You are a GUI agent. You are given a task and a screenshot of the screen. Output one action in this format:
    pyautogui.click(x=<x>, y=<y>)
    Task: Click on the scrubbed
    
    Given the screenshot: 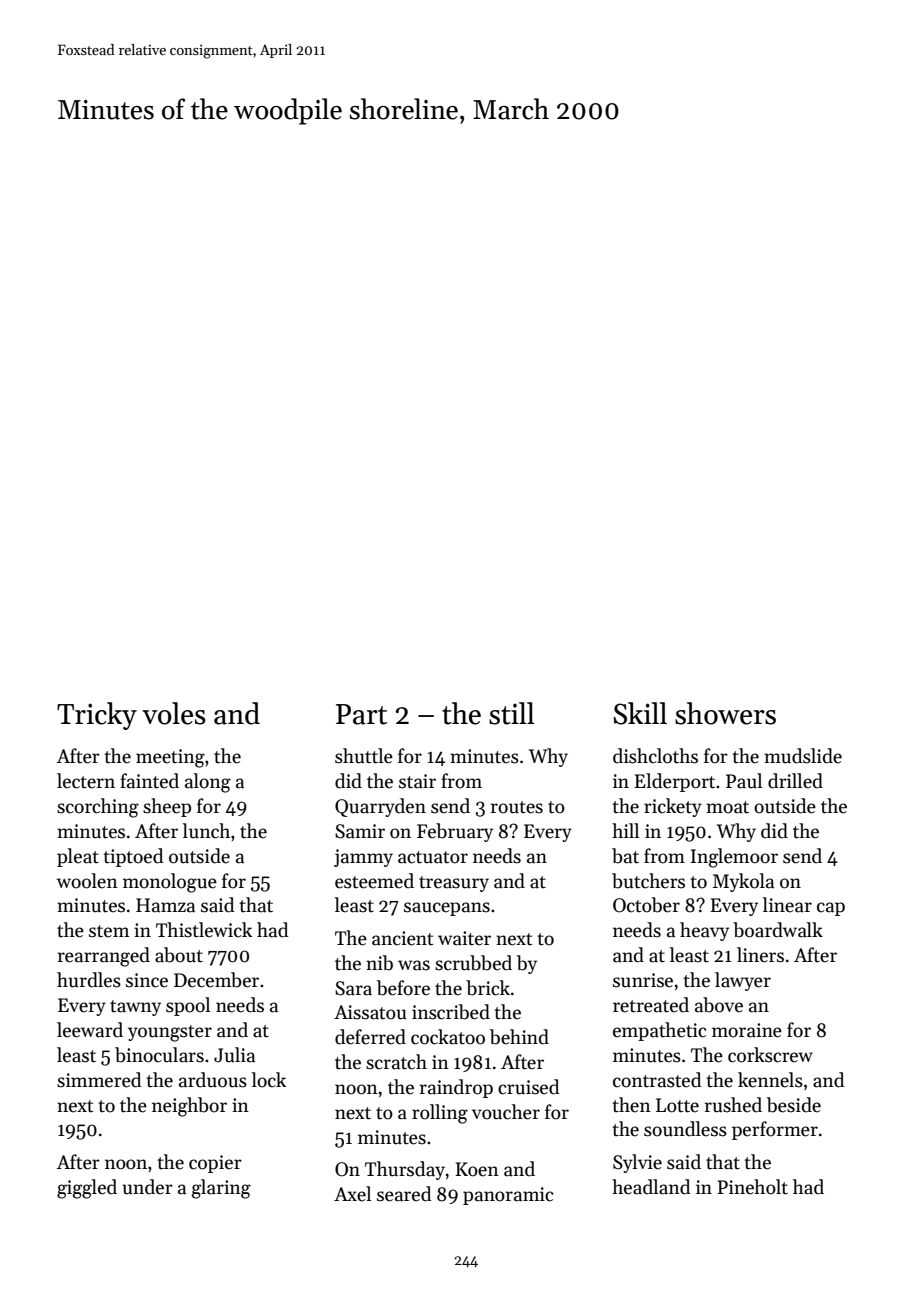 What is the action you would take?
    pyautogui.click(x=473, y=963)
